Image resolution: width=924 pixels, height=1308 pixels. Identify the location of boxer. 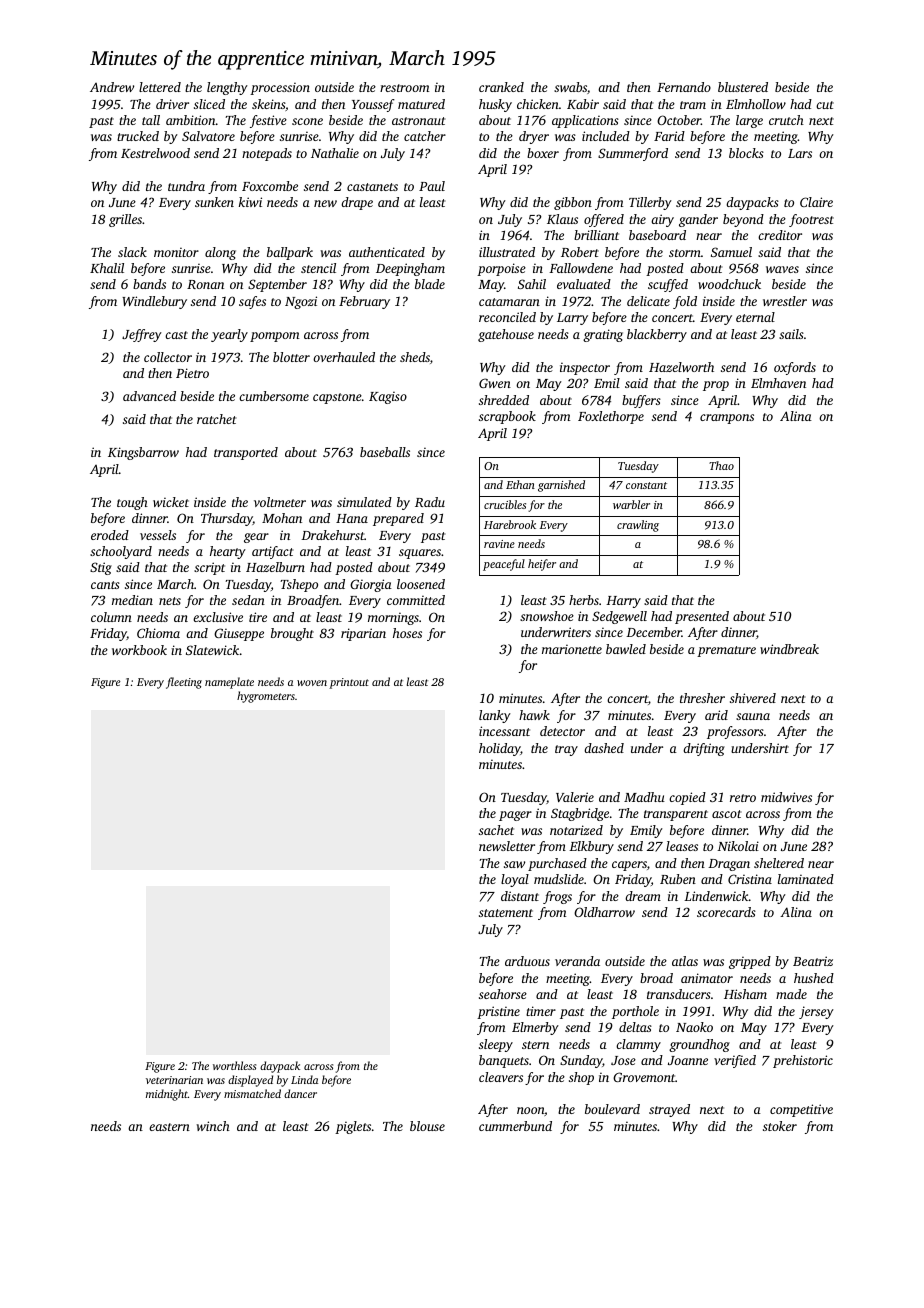
(543, 153).
